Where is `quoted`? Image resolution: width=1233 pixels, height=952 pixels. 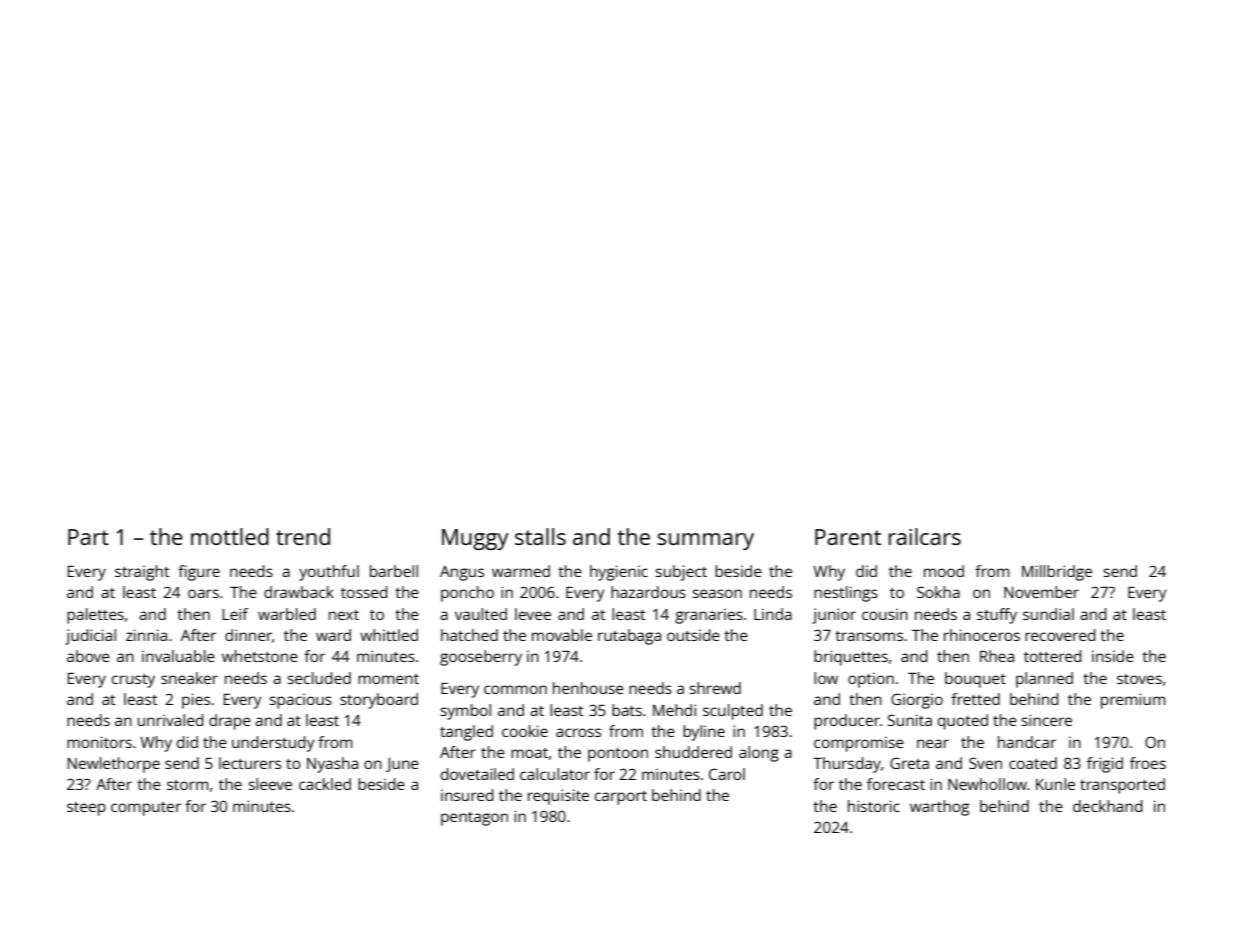
quoted is located at coordinates (963, 722).
